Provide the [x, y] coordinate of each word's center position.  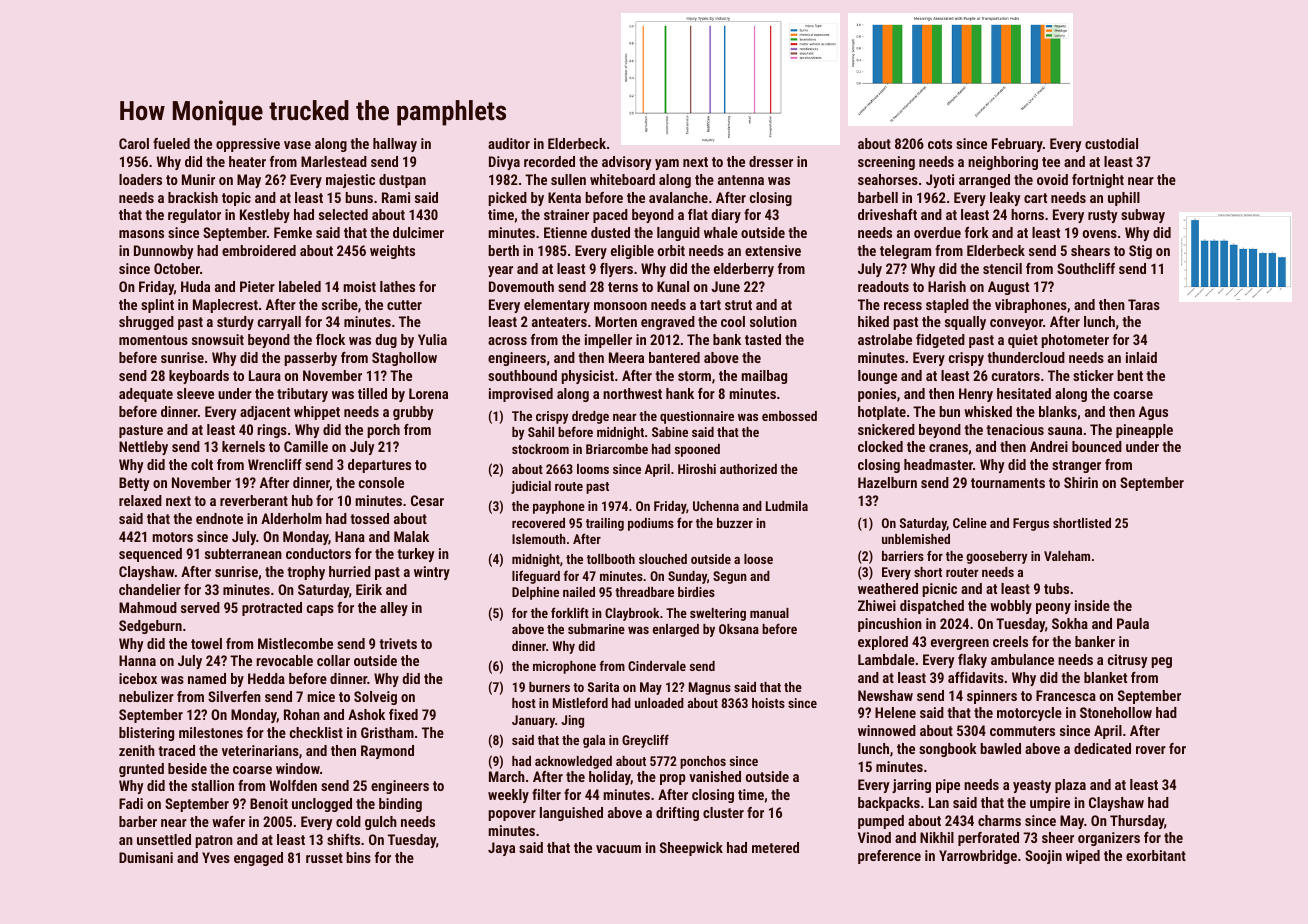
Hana [350, 536]
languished [571, 814]
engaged [258, 859]
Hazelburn [887, 482]
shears [1090, 250]
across [507, 341]
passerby [310, 359]
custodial [1111, 143]
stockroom [540, 449]
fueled [171, 143]
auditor [509, 143]
